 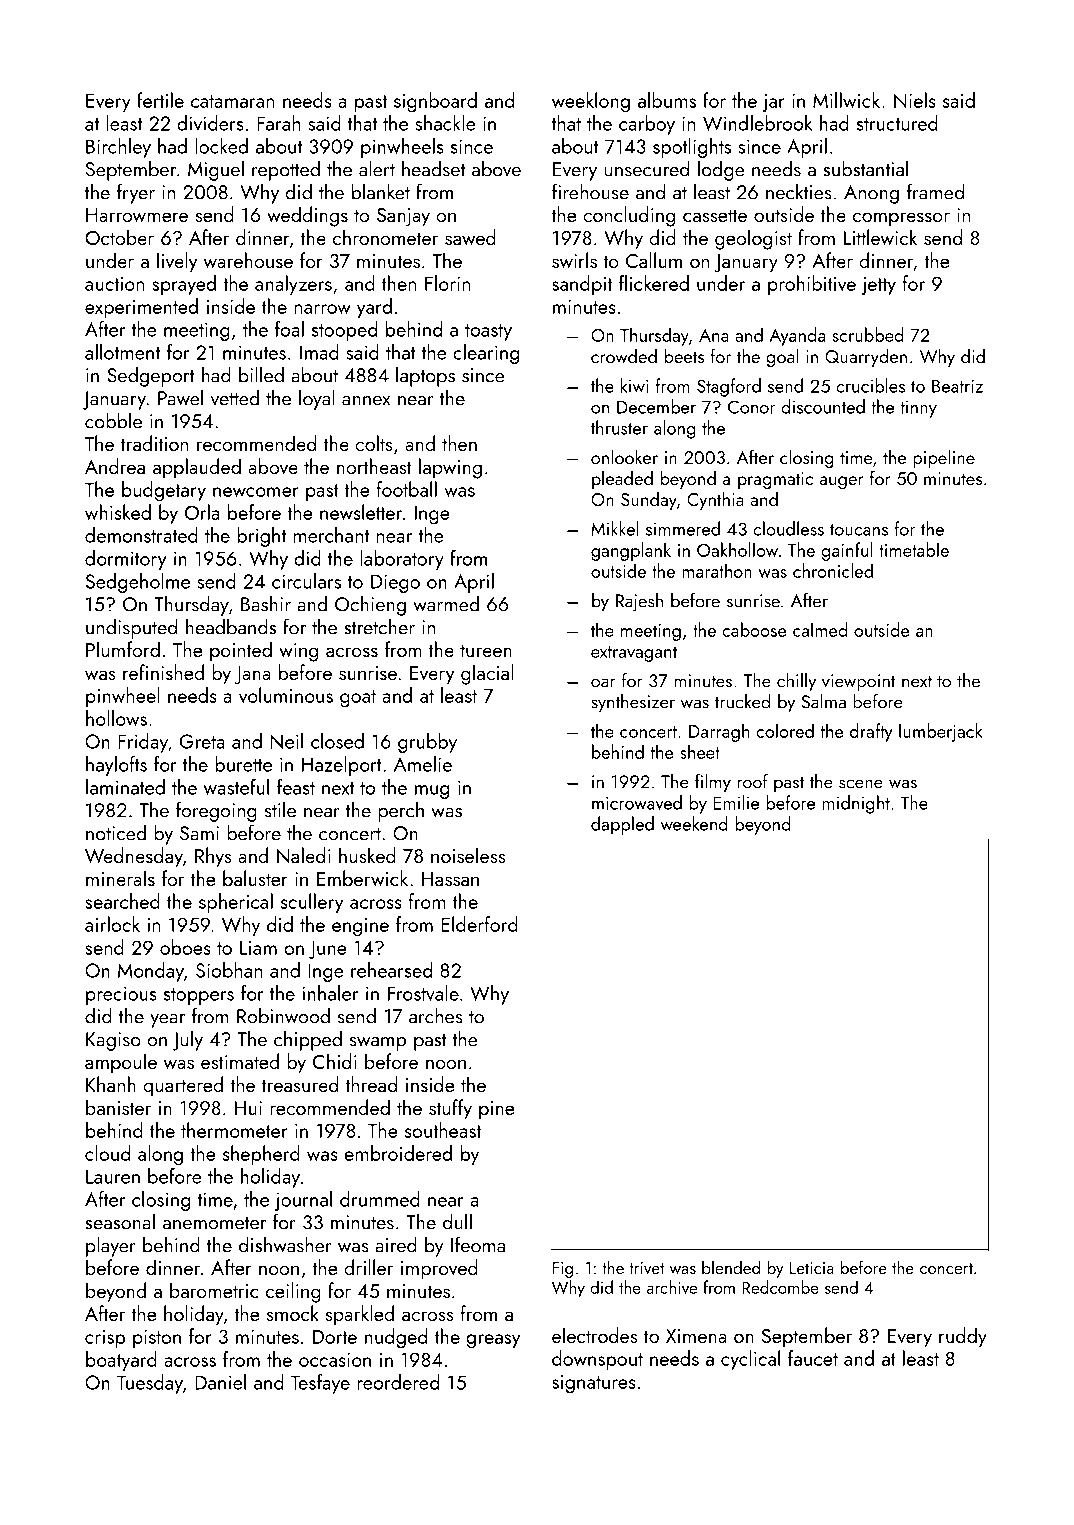 I want to click on Leticia, so click(x=812, y=1268).
